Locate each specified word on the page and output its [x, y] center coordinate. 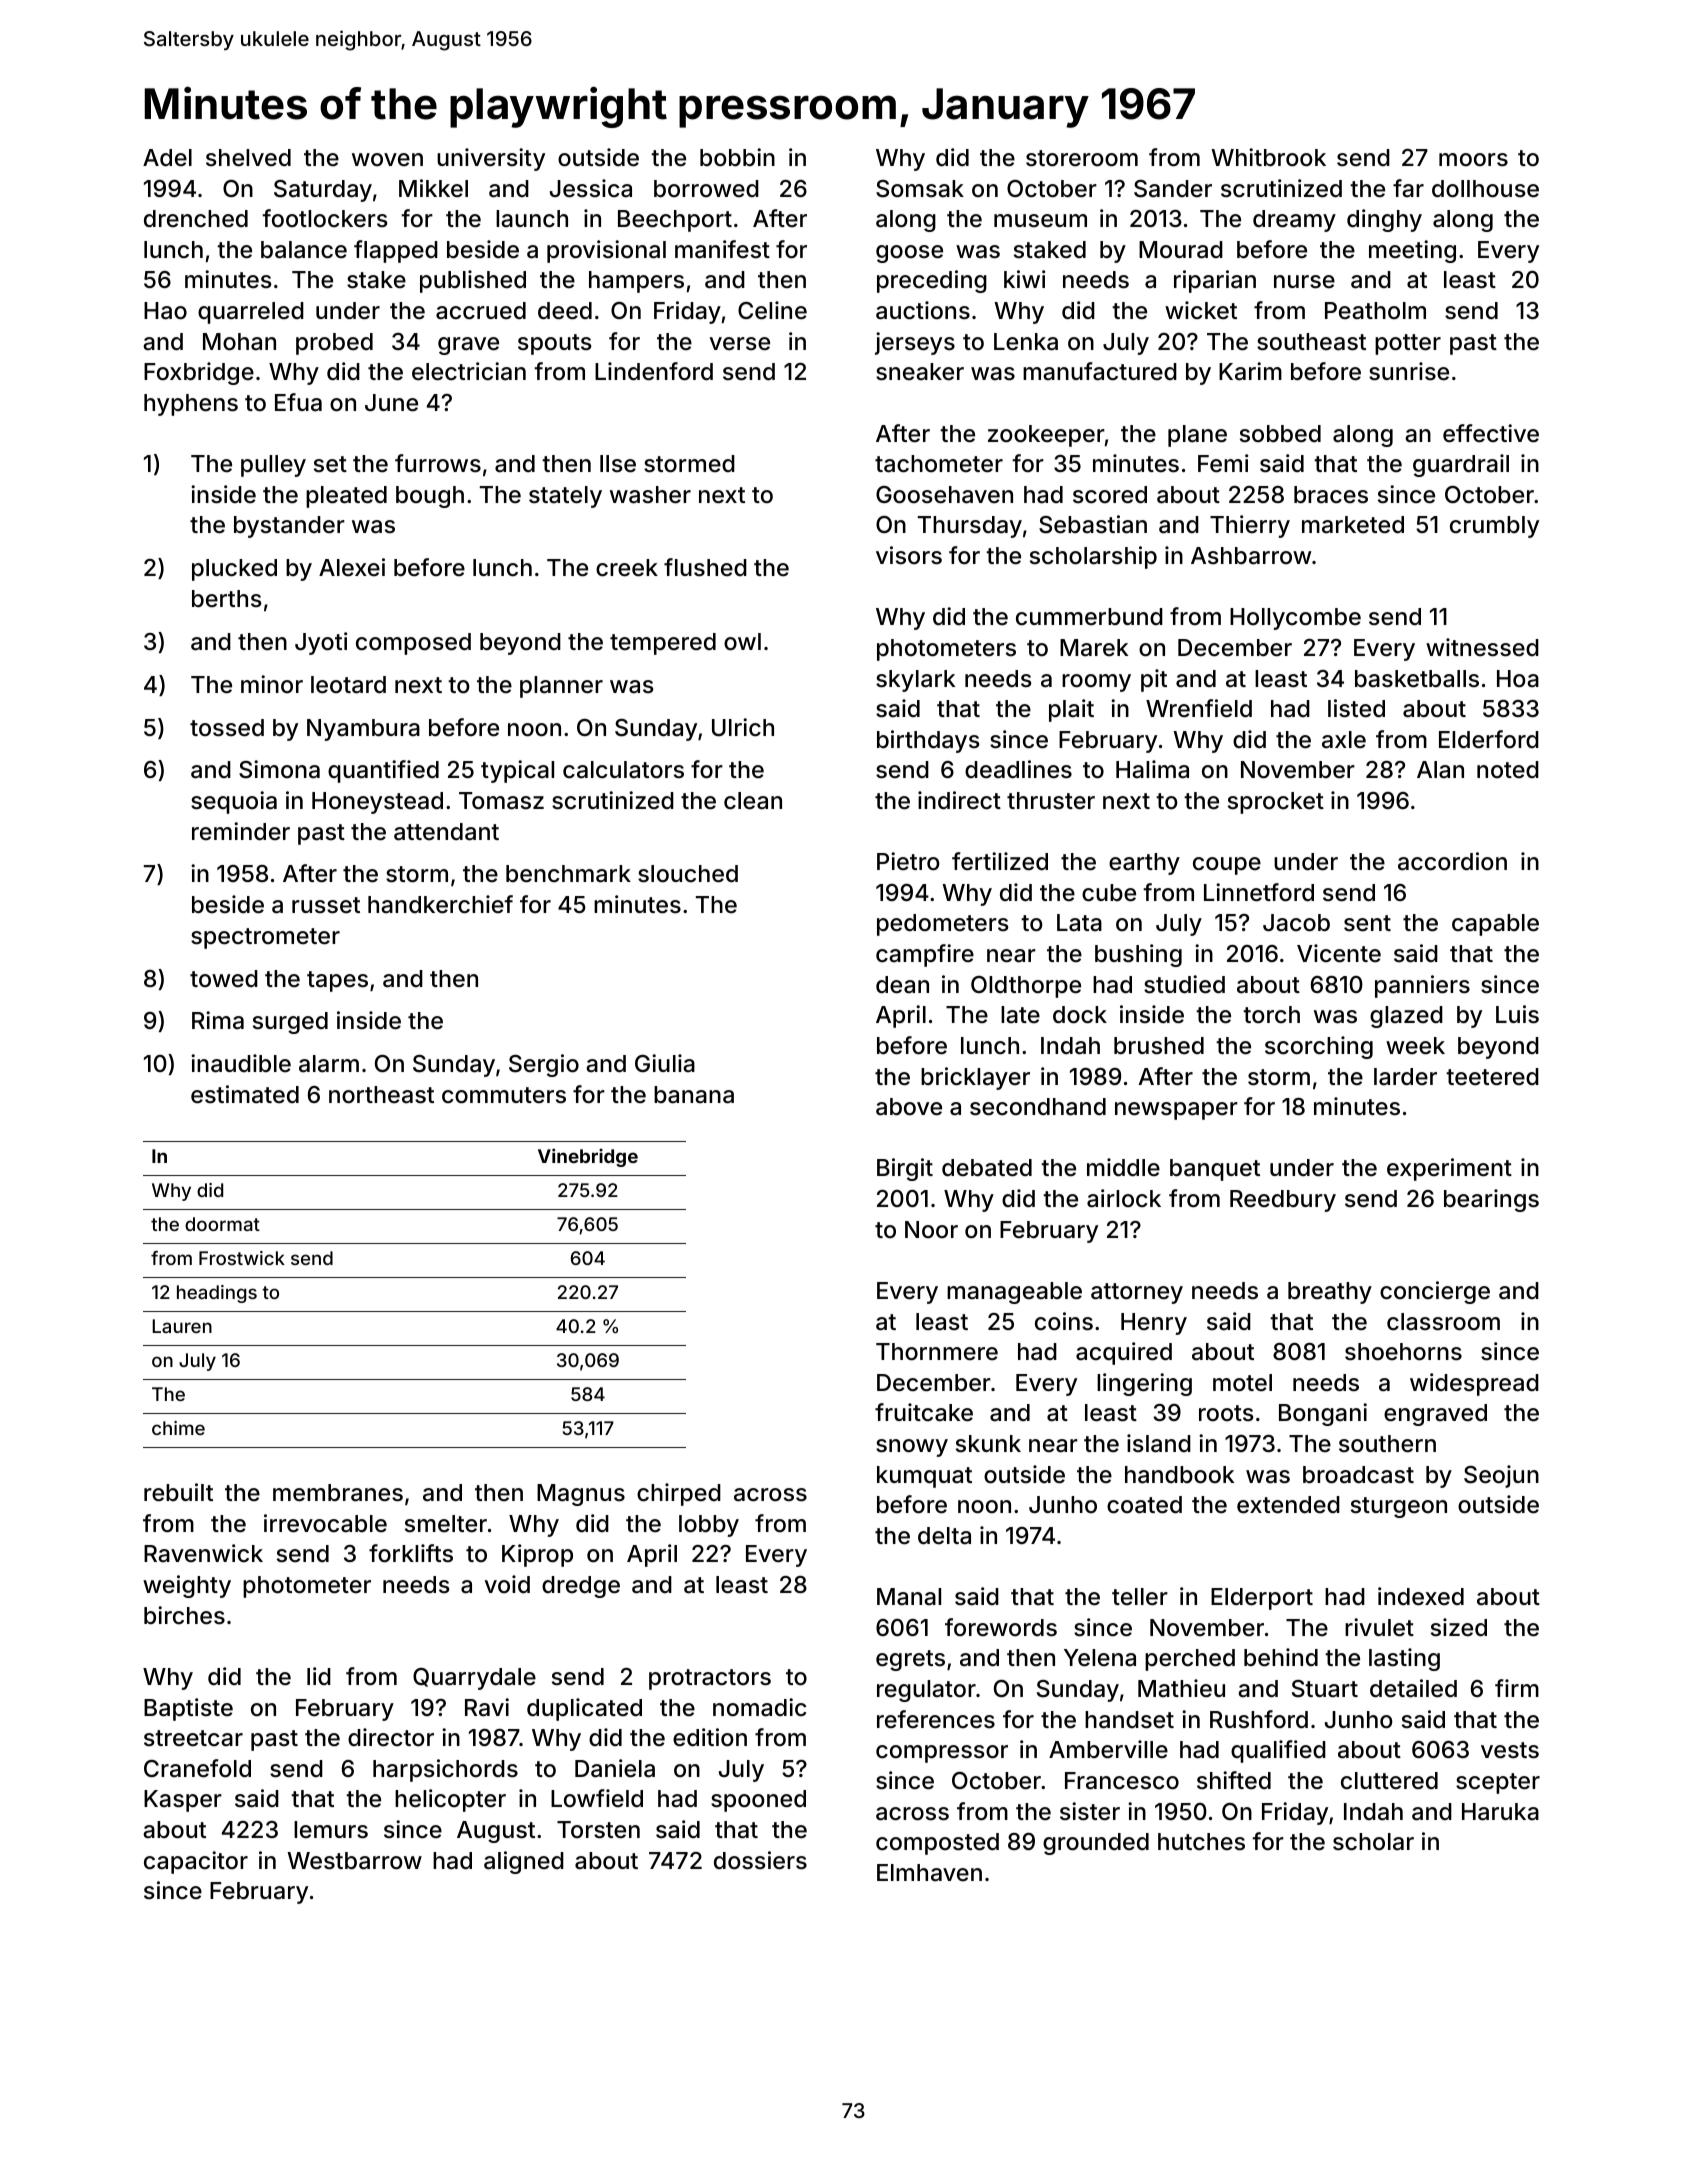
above [909, 1107]
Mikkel [433, 188]
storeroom [1082, 158]
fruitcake [924, 1412]
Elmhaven [929, 1873]
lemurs [331, 1830]
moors [1473, 160]
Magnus [581, 1495]
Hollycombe [1295, 619]
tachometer [939, 464]
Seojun [1501, 1476]
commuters [504, 1095]
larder [1405, 1077]
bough [430, 497]
